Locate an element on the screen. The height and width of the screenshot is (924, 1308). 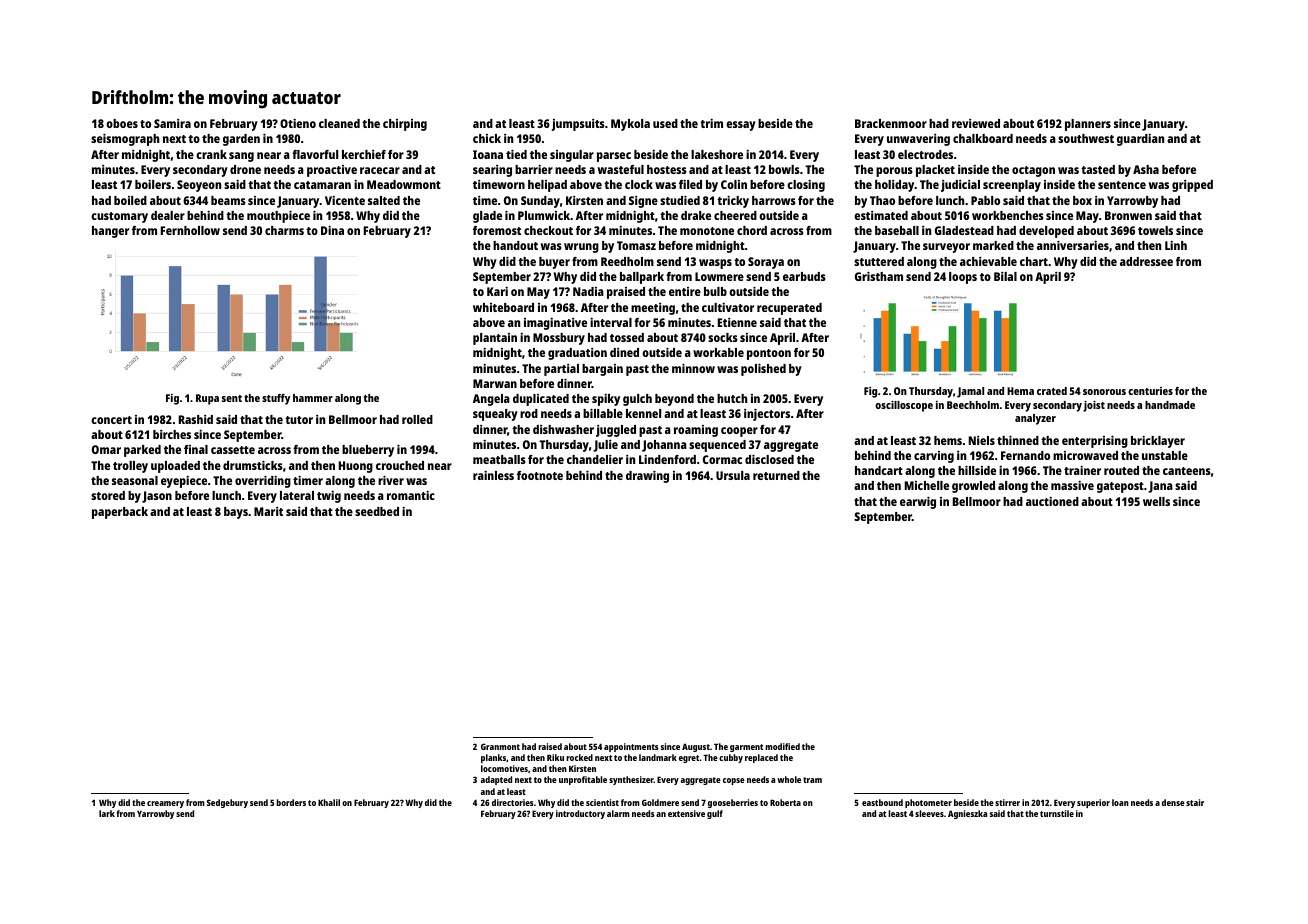
seismograph is located at coordinates (125, 140).
